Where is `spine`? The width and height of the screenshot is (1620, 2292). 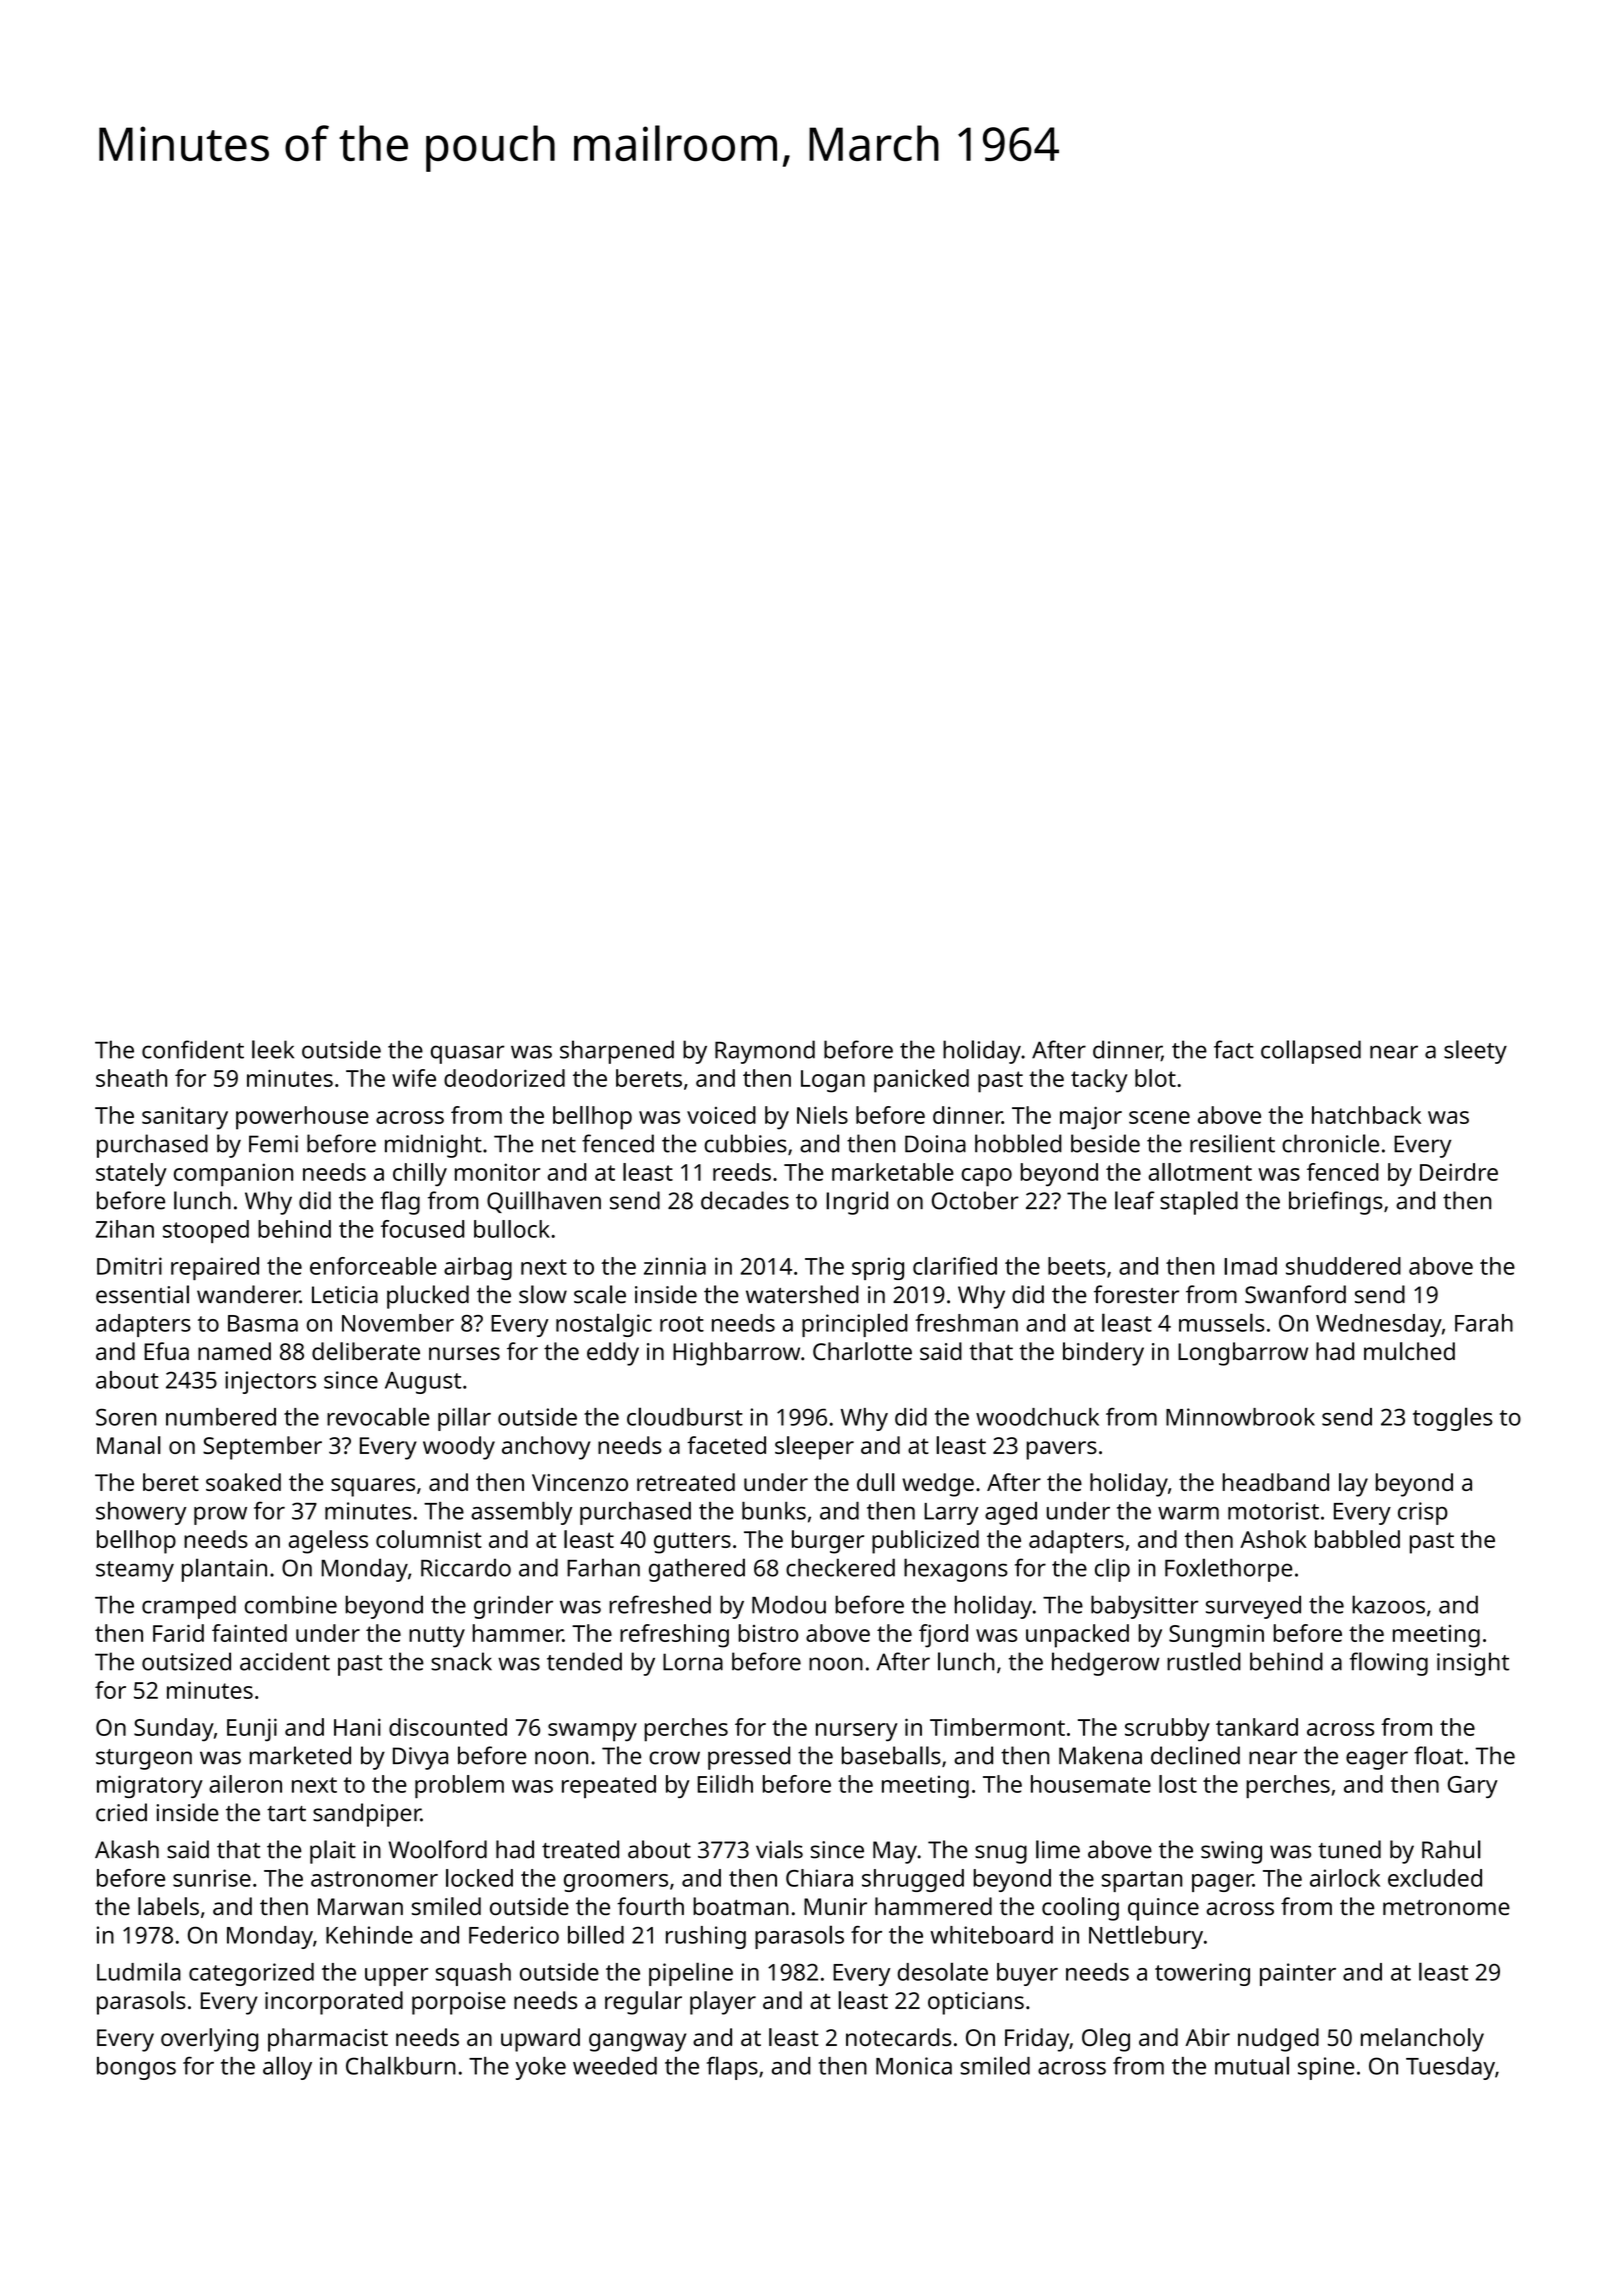 spine is located at coordinates (1326, 2068).
